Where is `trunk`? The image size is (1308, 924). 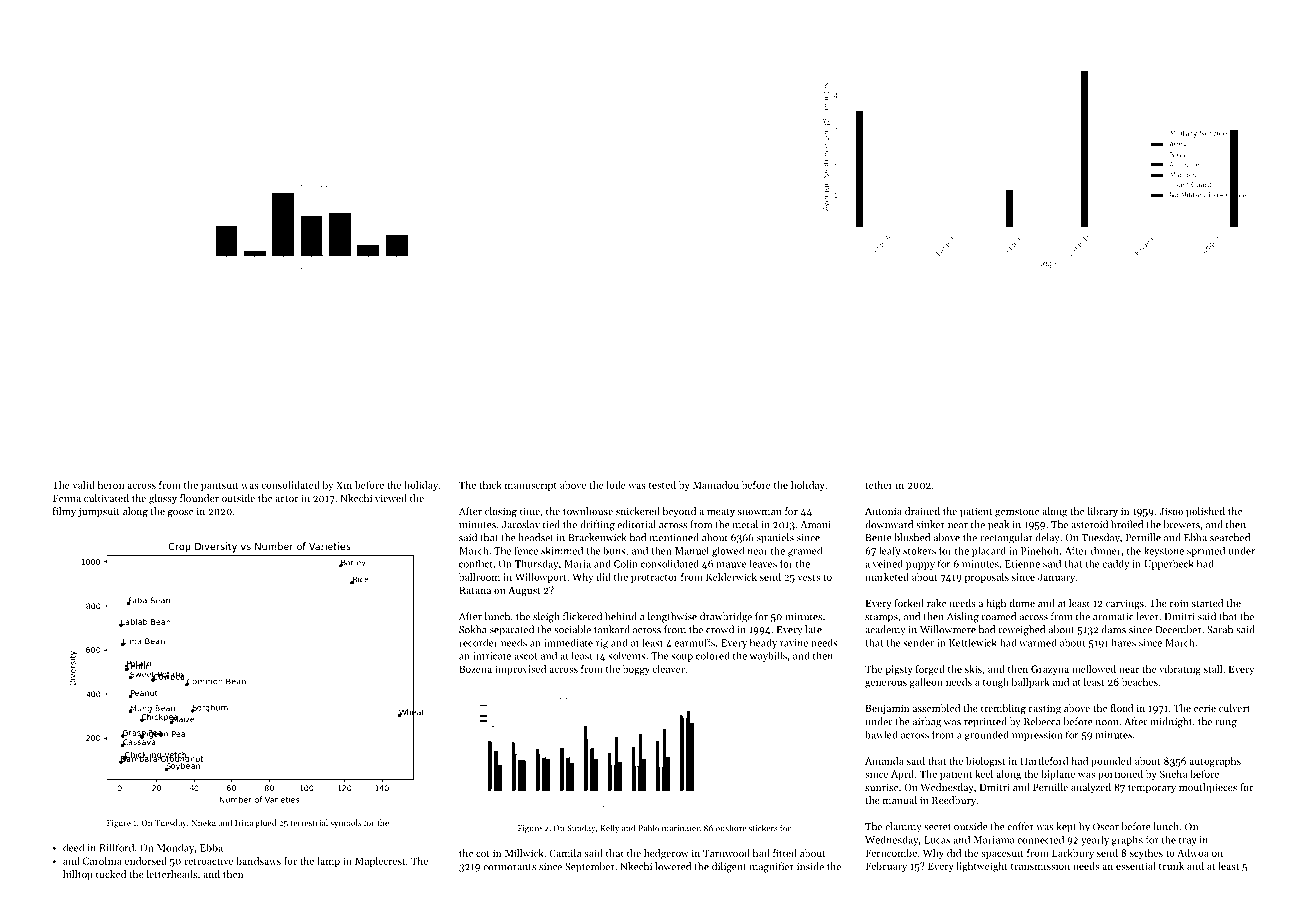 trunk is located at coordinates (1171, 866).
